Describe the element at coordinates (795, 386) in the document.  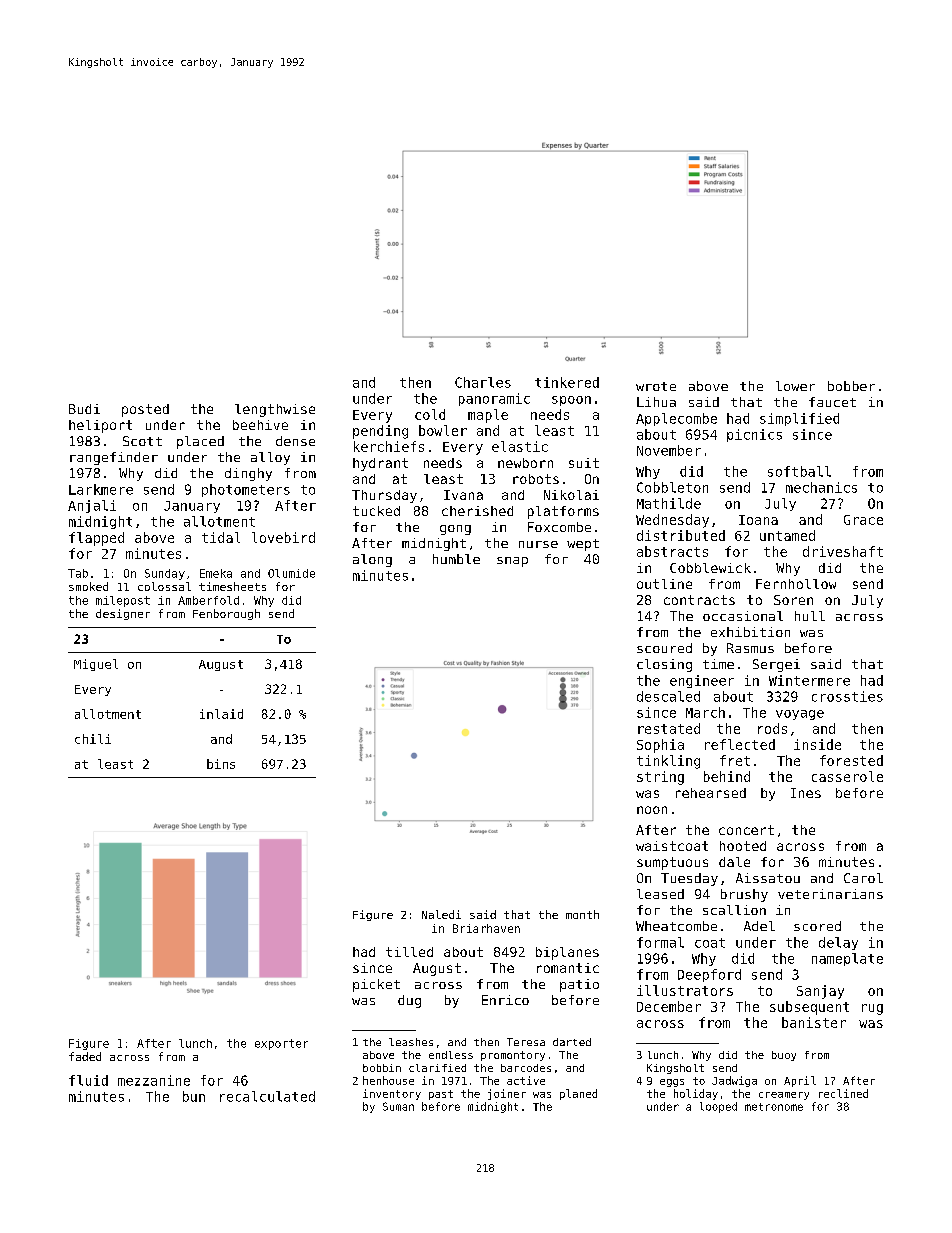
I see `lower` at that location.
